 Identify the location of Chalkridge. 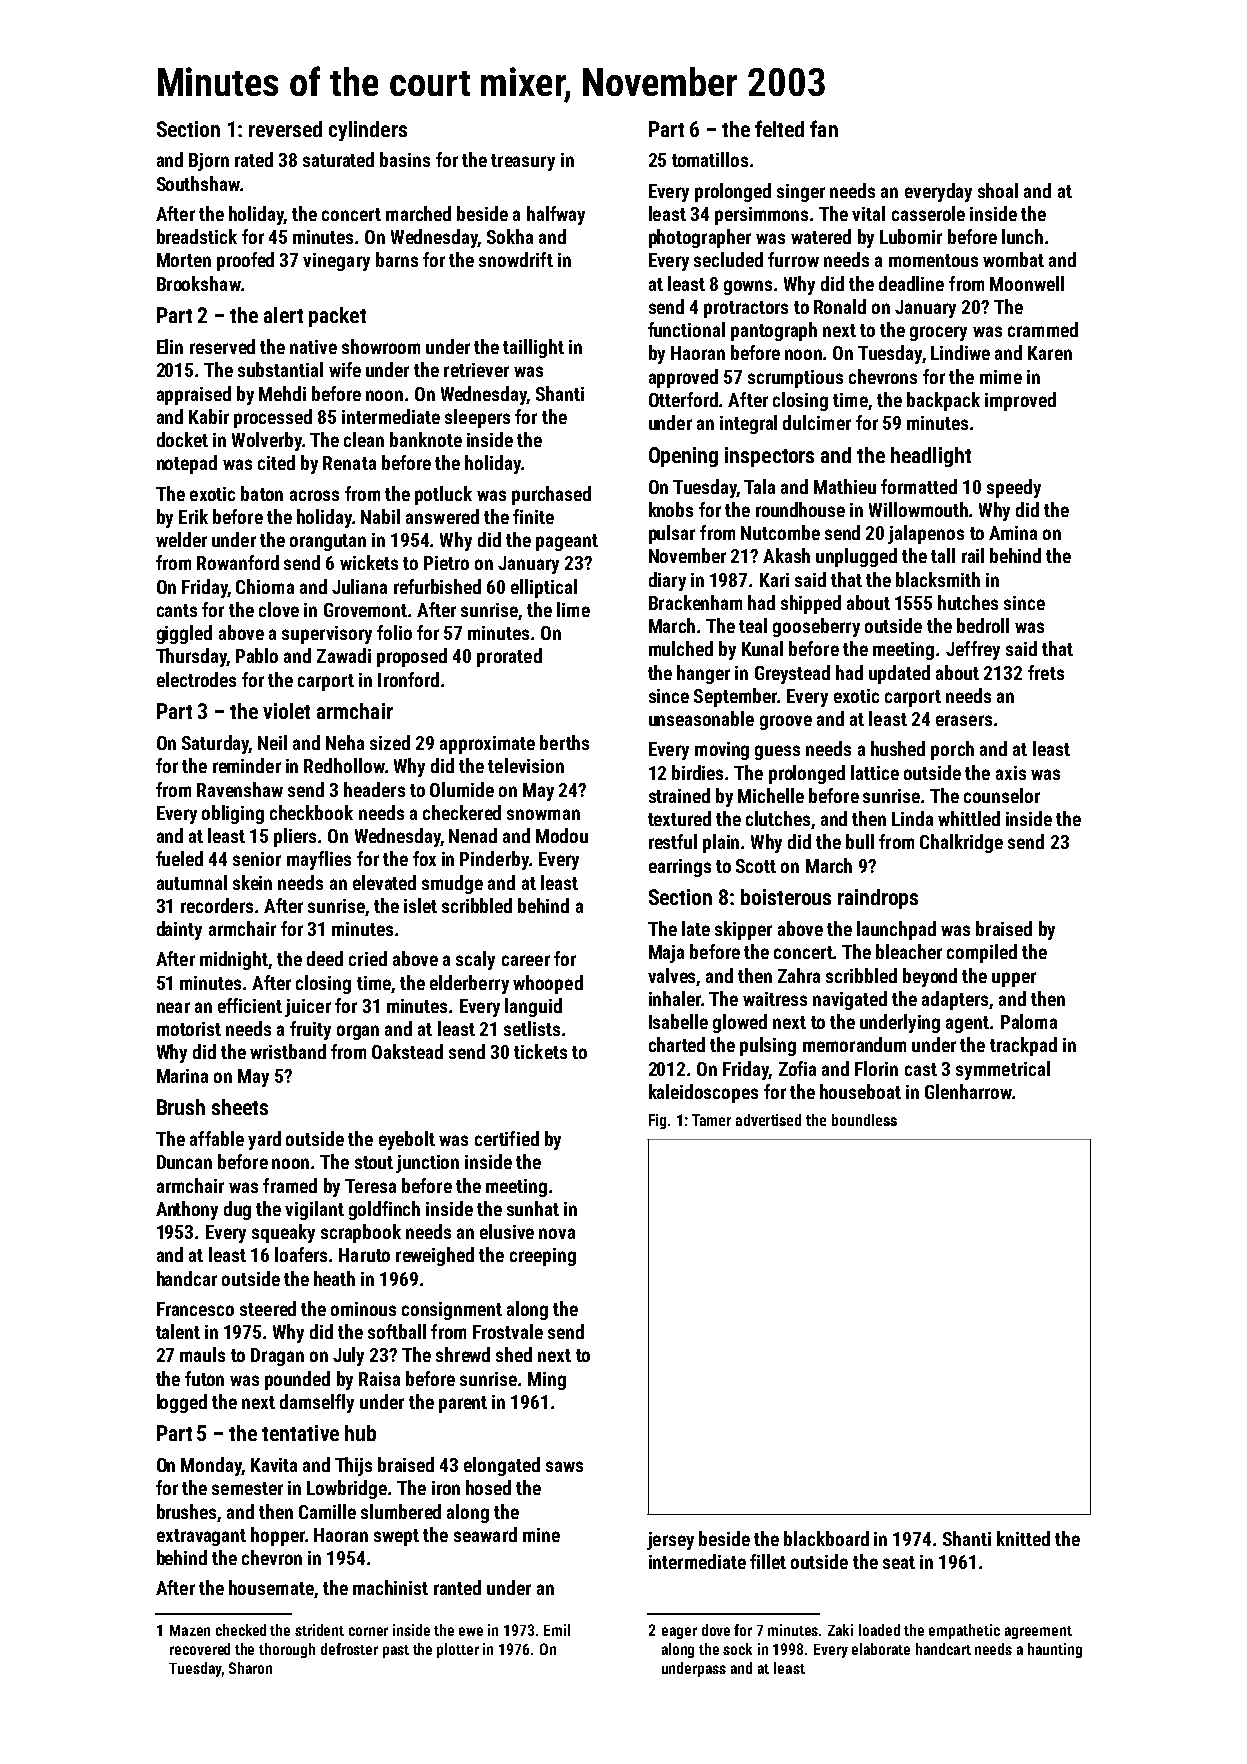
(961, 843).
